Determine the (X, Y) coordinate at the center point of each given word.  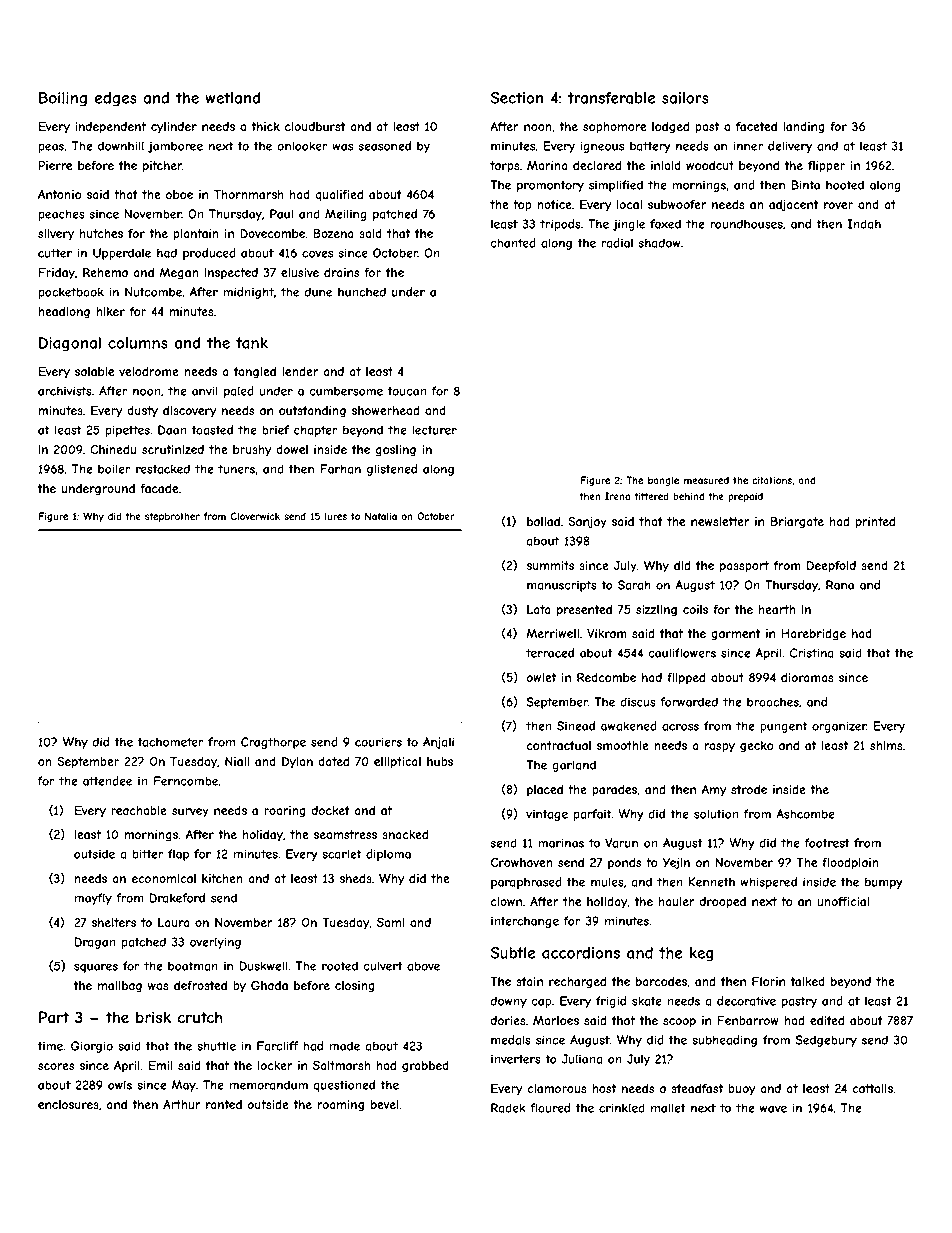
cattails (872, 1088)
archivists (65, 391)
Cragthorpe (273, 743)
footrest (827, 843)
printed (876, 523)
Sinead (576, 726)
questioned (344, 1086)
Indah (864, 224)
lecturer (434, 430)
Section (516, 98)
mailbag (120, 987)
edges (116, 99)
